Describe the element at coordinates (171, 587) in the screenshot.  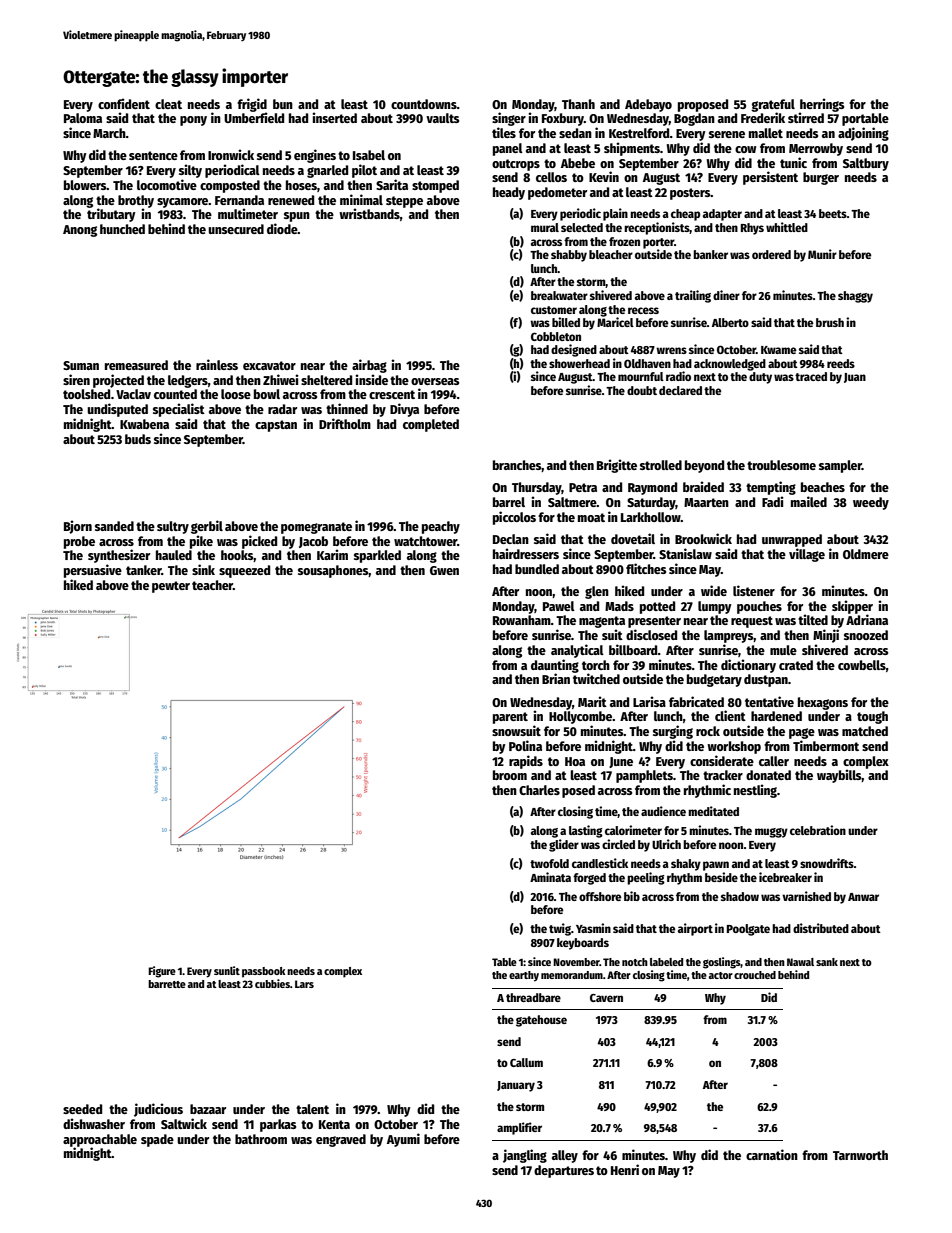
I see `pewter` at that location.
